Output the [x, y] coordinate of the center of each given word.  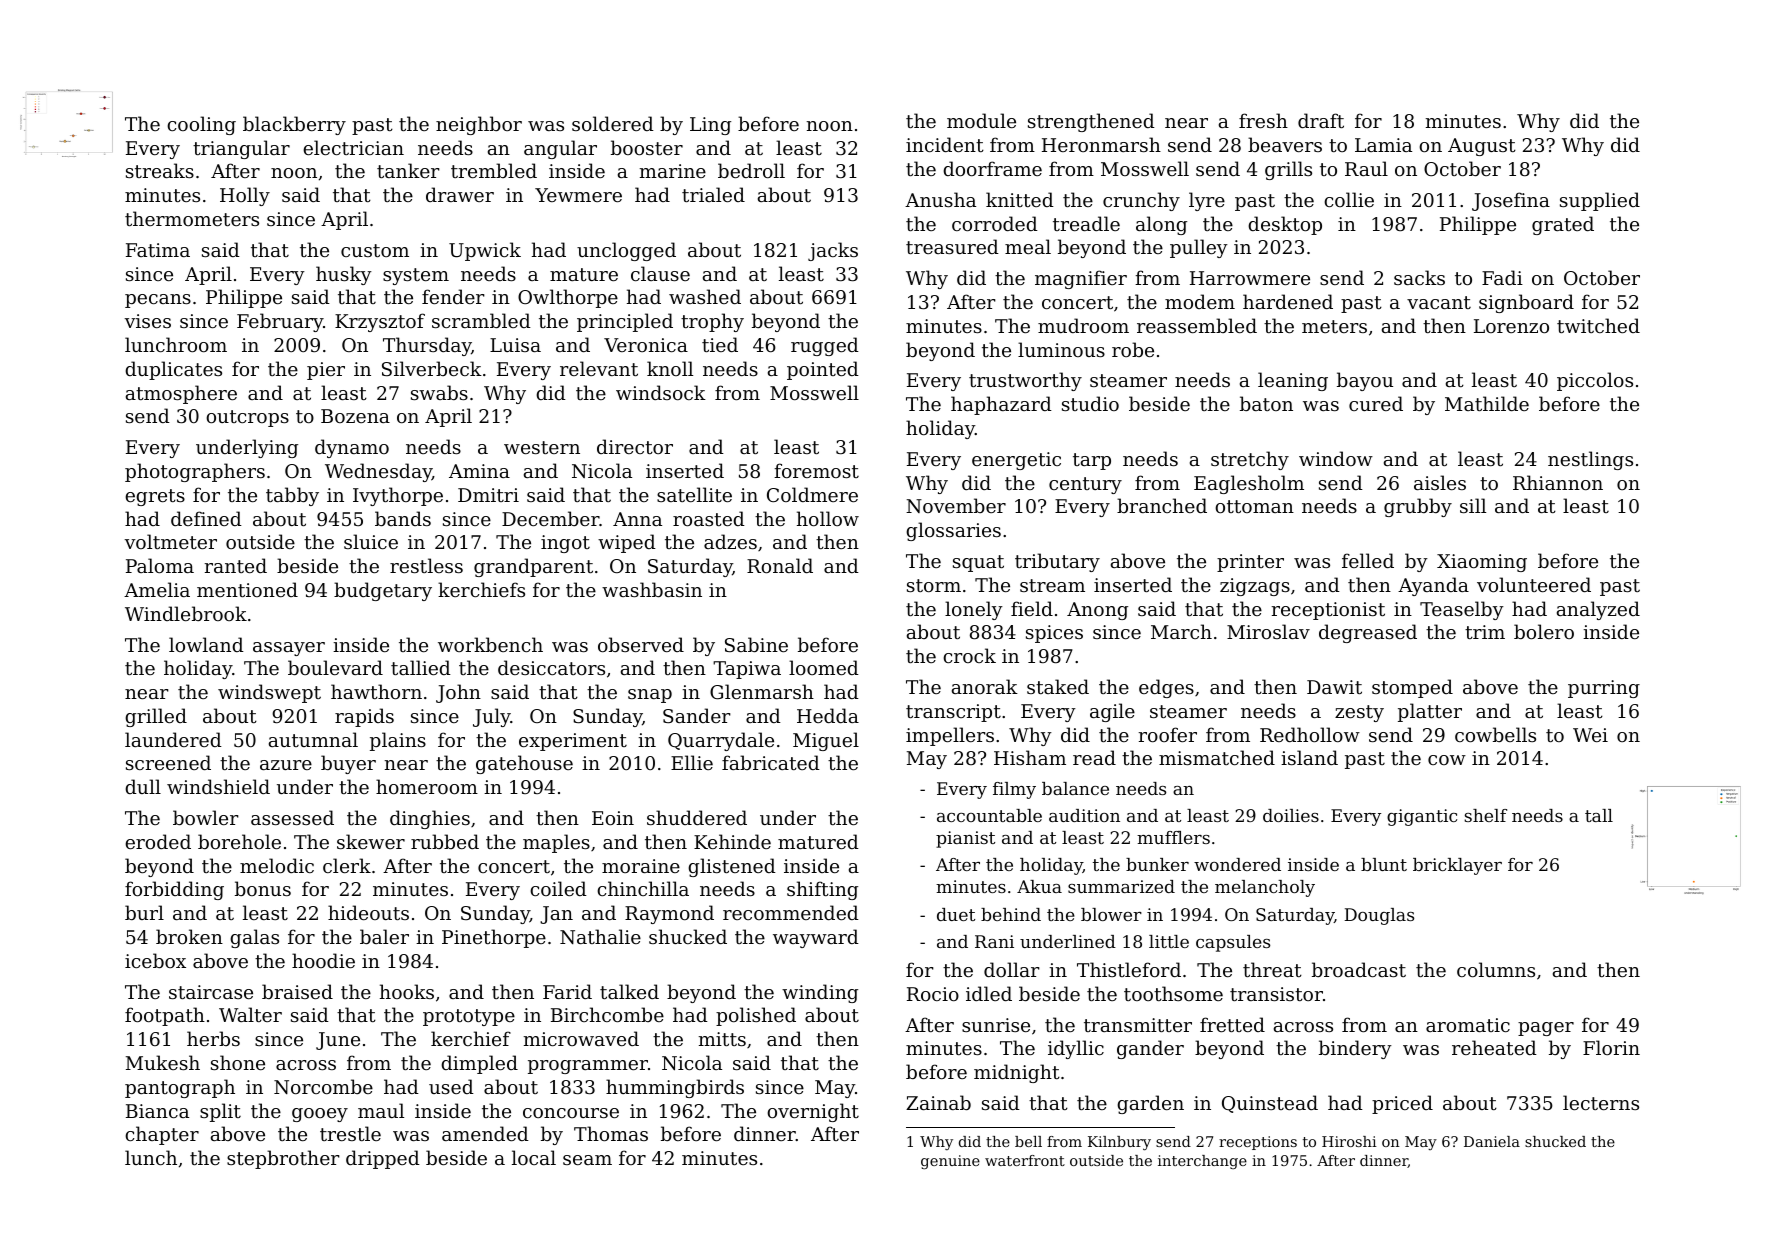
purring [1604, 689]
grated [1563, 225]
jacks [833, 251]
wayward [816, 938]
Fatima [158, 250]
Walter [250, 1014]
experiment [573, 742]
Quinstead [1270, 1104]
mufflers [1173, 837]
